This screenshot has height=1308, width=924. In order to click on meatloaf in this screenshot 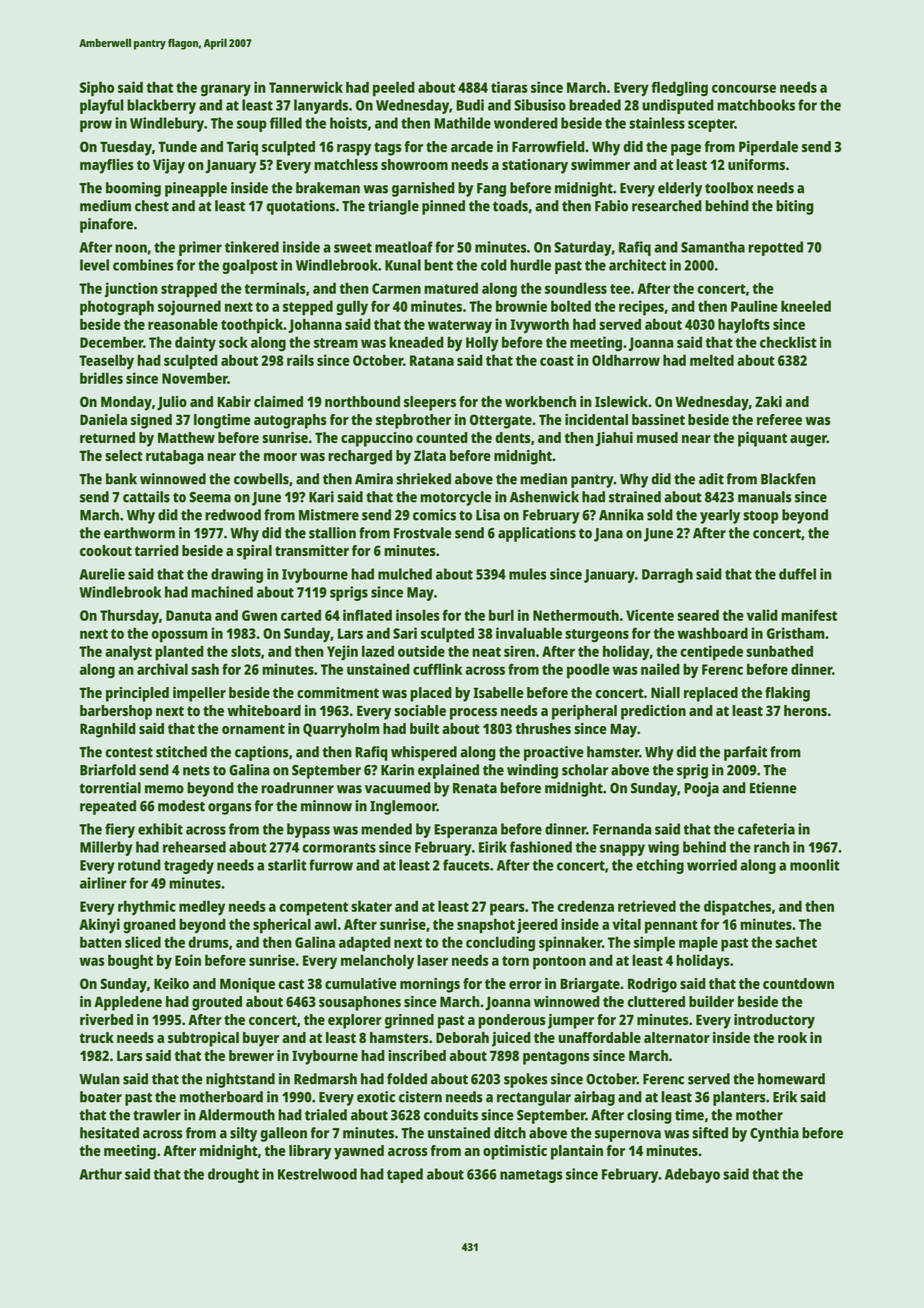, I will do `click(404, 247)`.
